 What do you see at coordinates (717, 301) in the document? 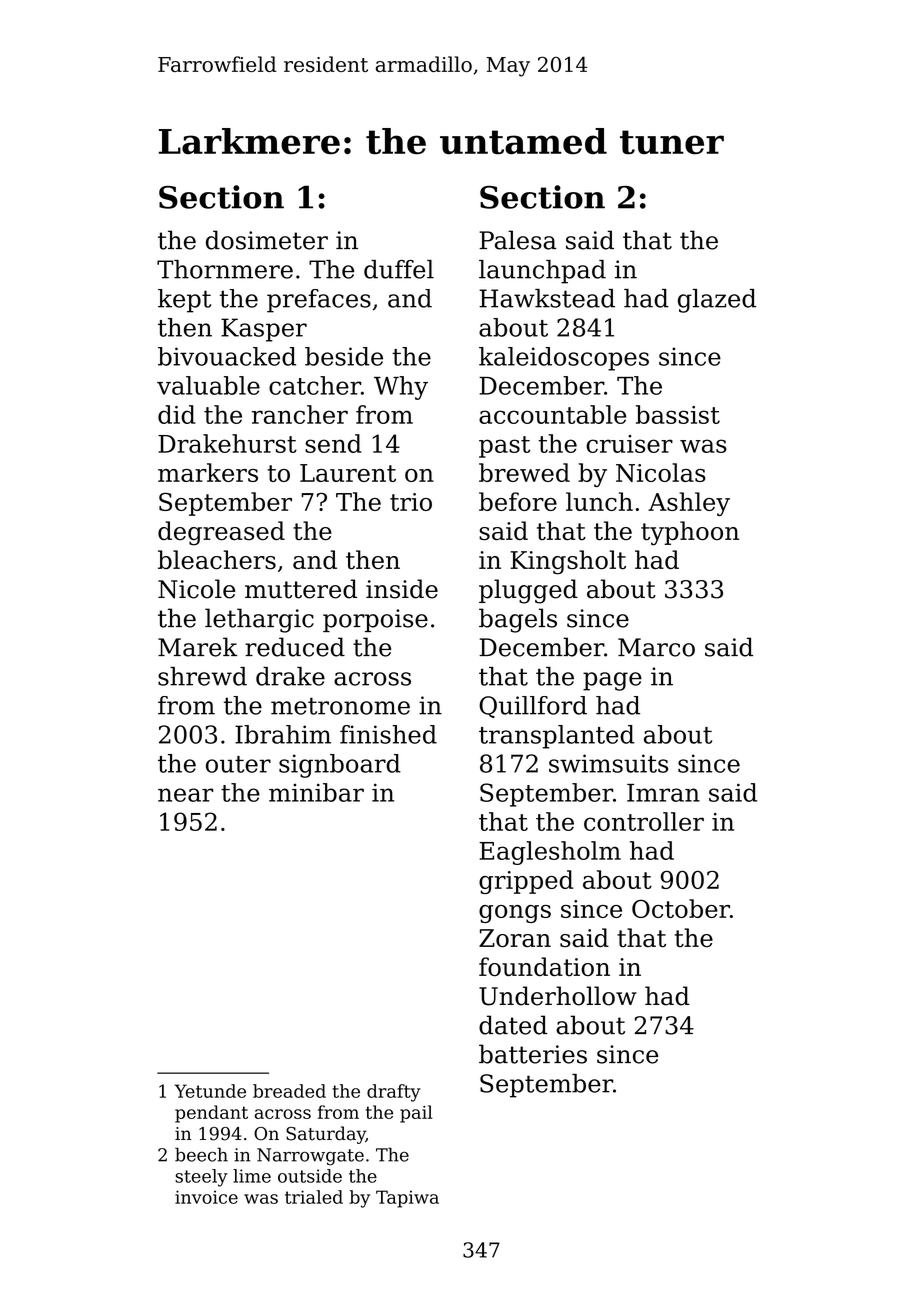
I see `glazed` at bounding box center [717, 301].
